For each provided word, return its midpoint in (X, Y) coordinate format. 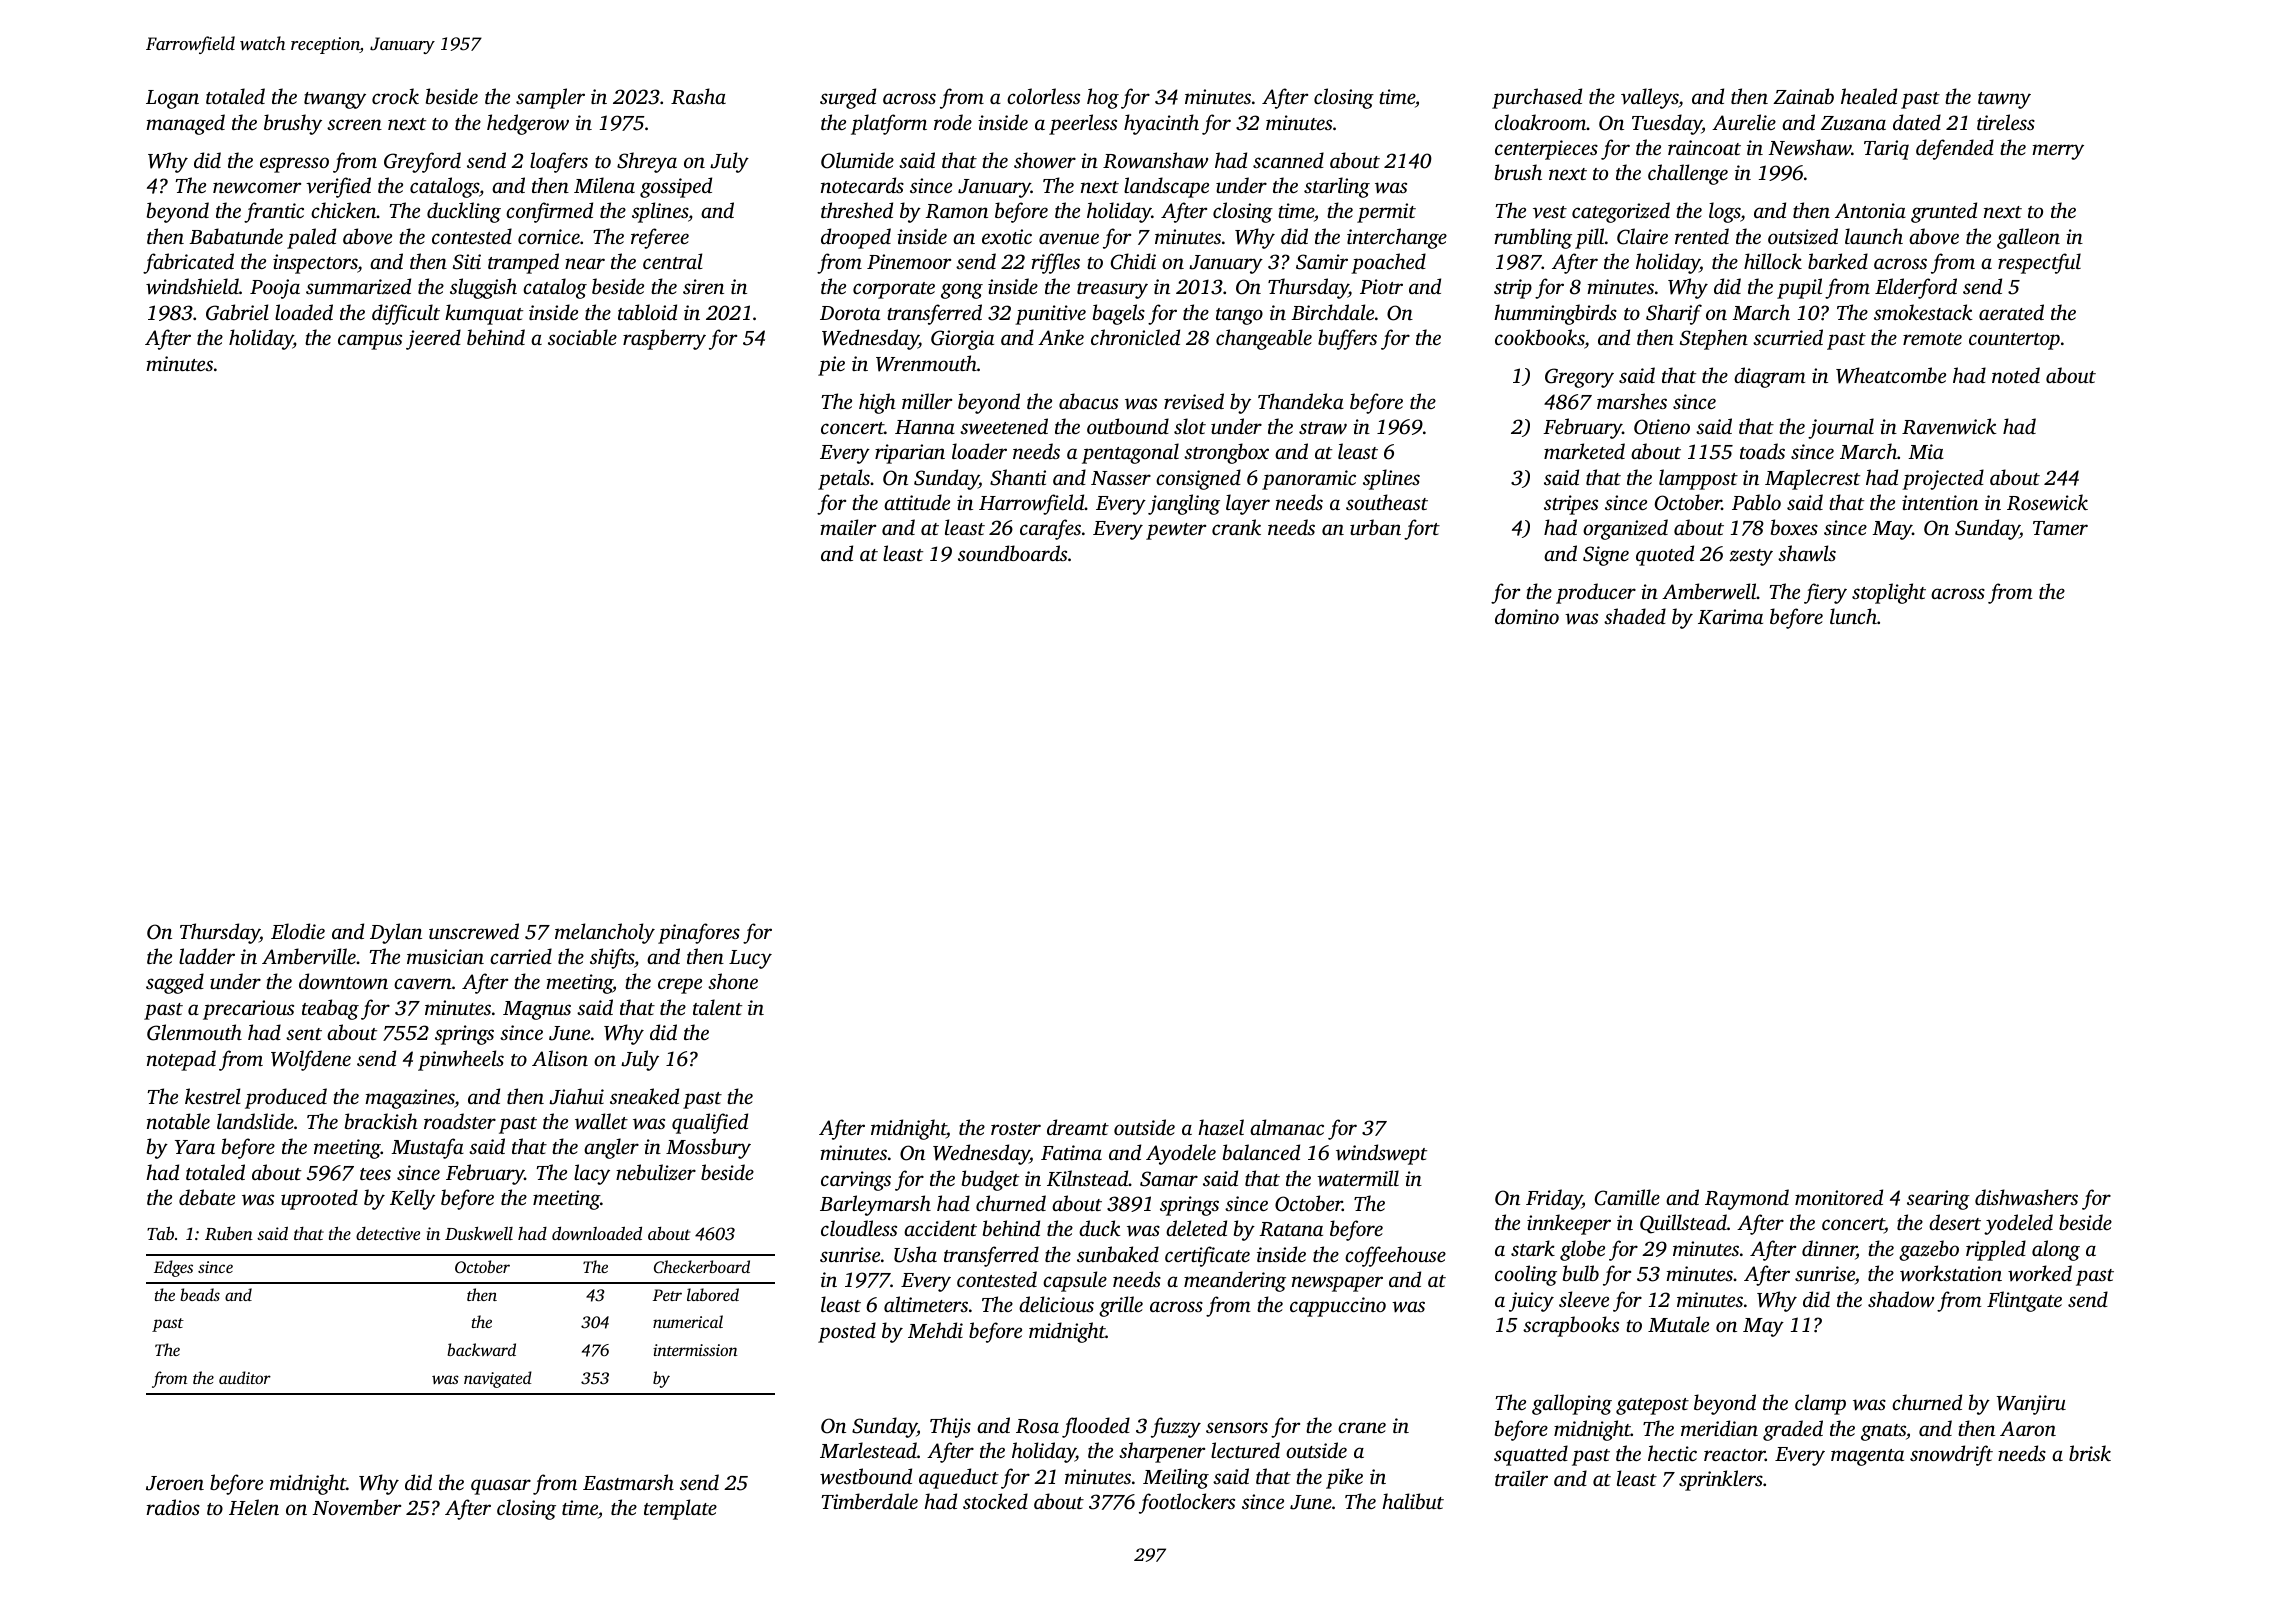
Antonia (1870, 210)
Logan (172, 99)
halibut (1413, 1501)
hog (1103, 98)
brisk (2090, 1453)
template (680, 1509)
